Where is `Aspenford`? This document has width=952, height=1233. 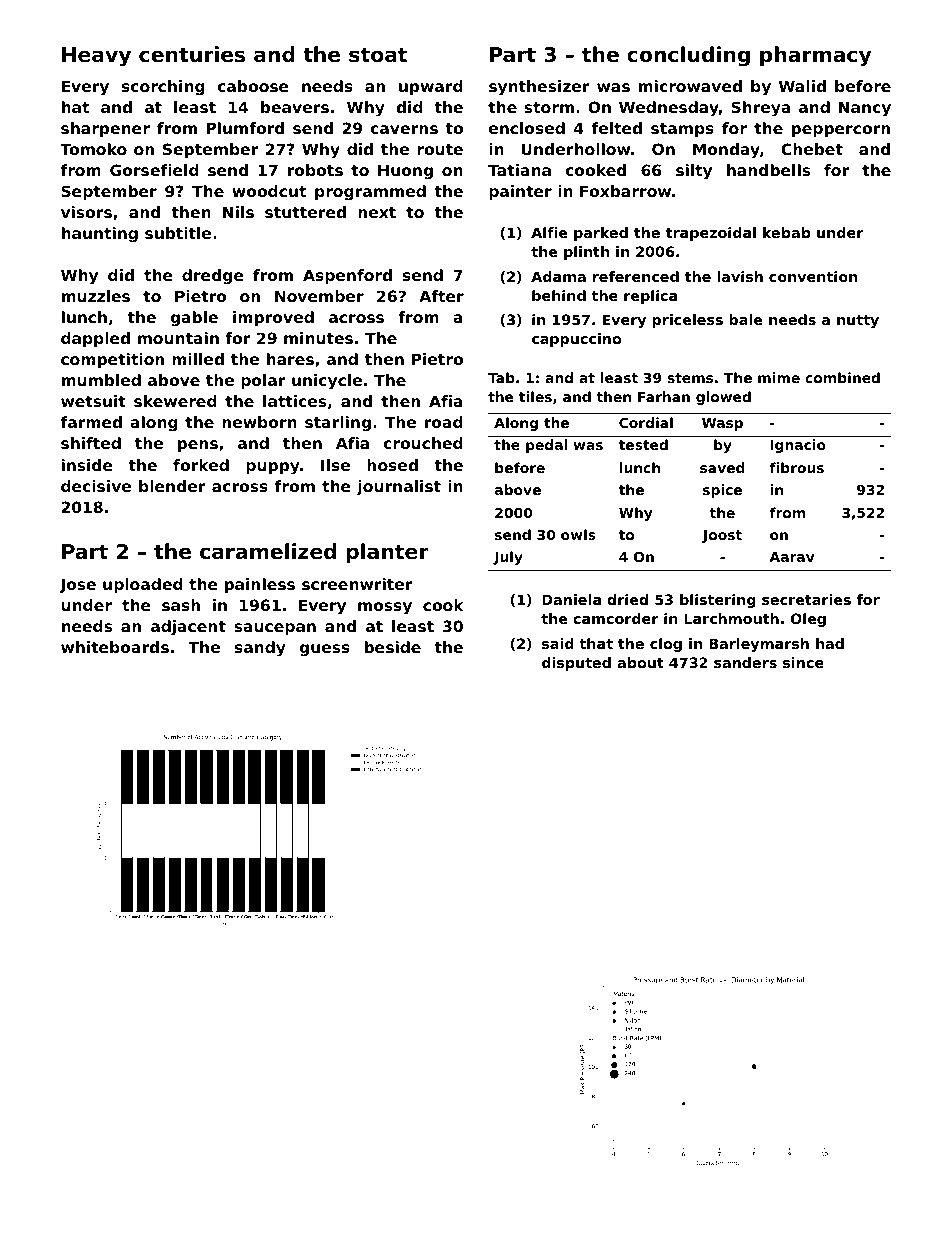 Aspenford is located at coordinates (347, 276).
